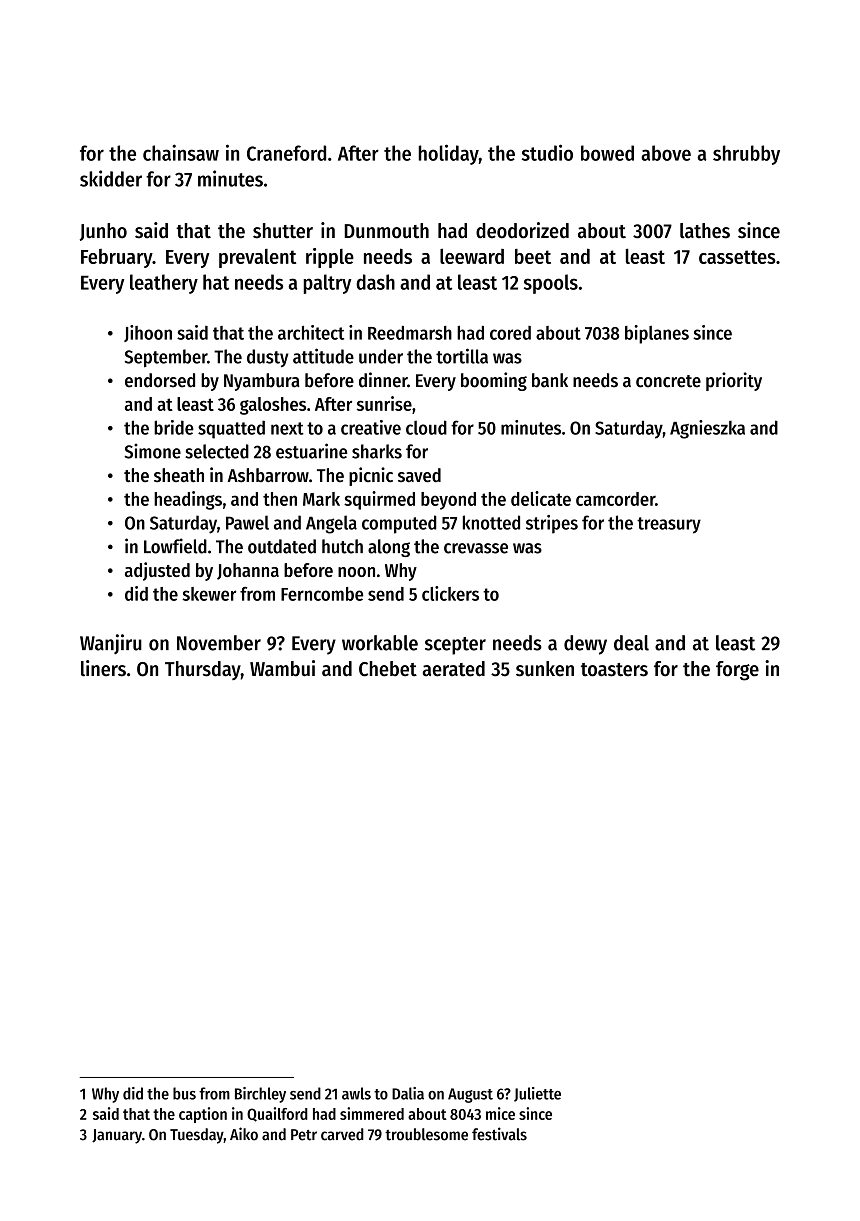 The height and width of the document is (1221, 860). What do you see at coordinates (552, 524) in the document?
I see `stripes` at bounding box center [552, 524].
